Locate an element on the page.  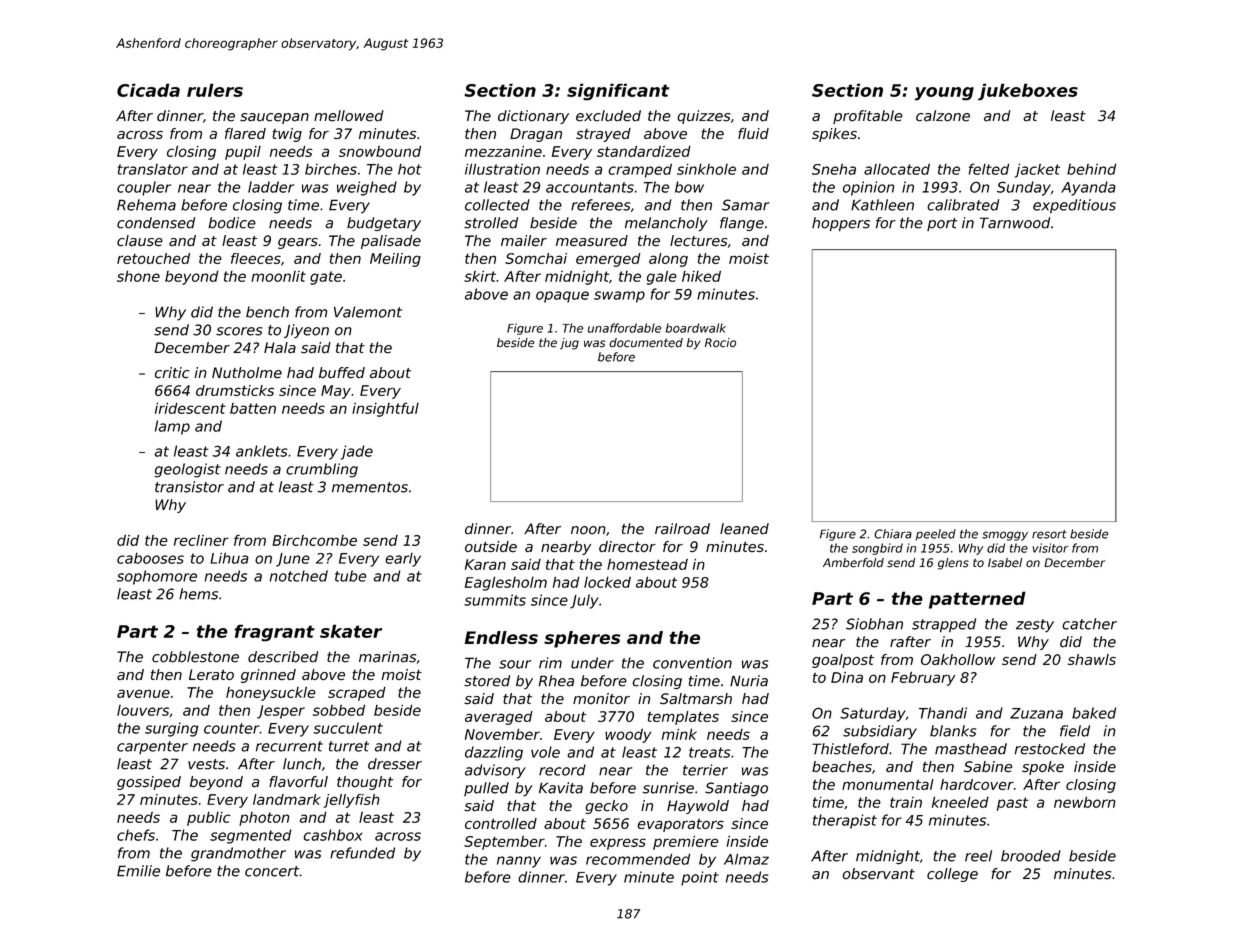
Cicada is located at coordinates (148, 90).
